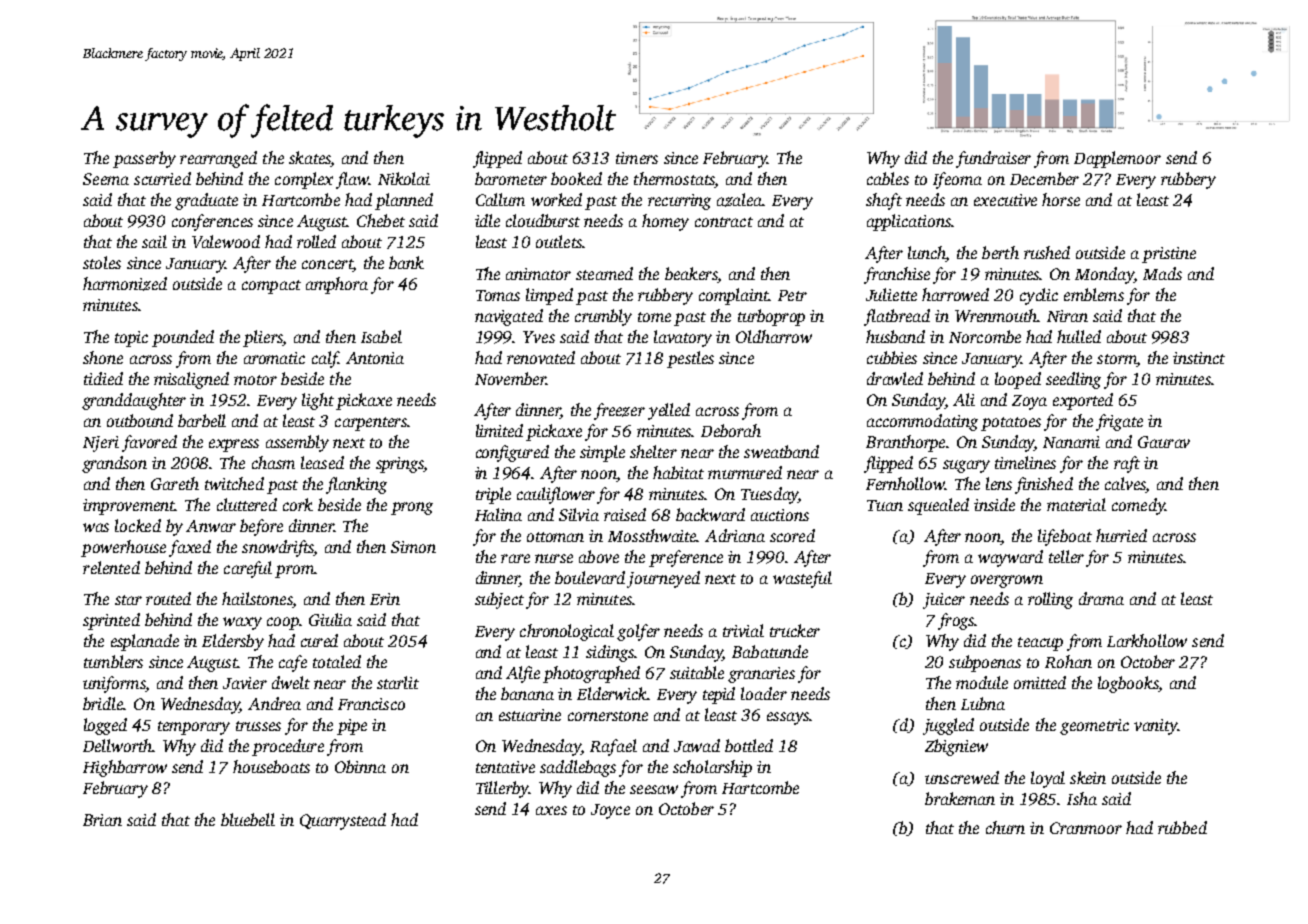 This page has height=924, width=1308. What do you see at coordinates (541, 357) in the page?
I see `renovated` at bounding box center [541, 357].
